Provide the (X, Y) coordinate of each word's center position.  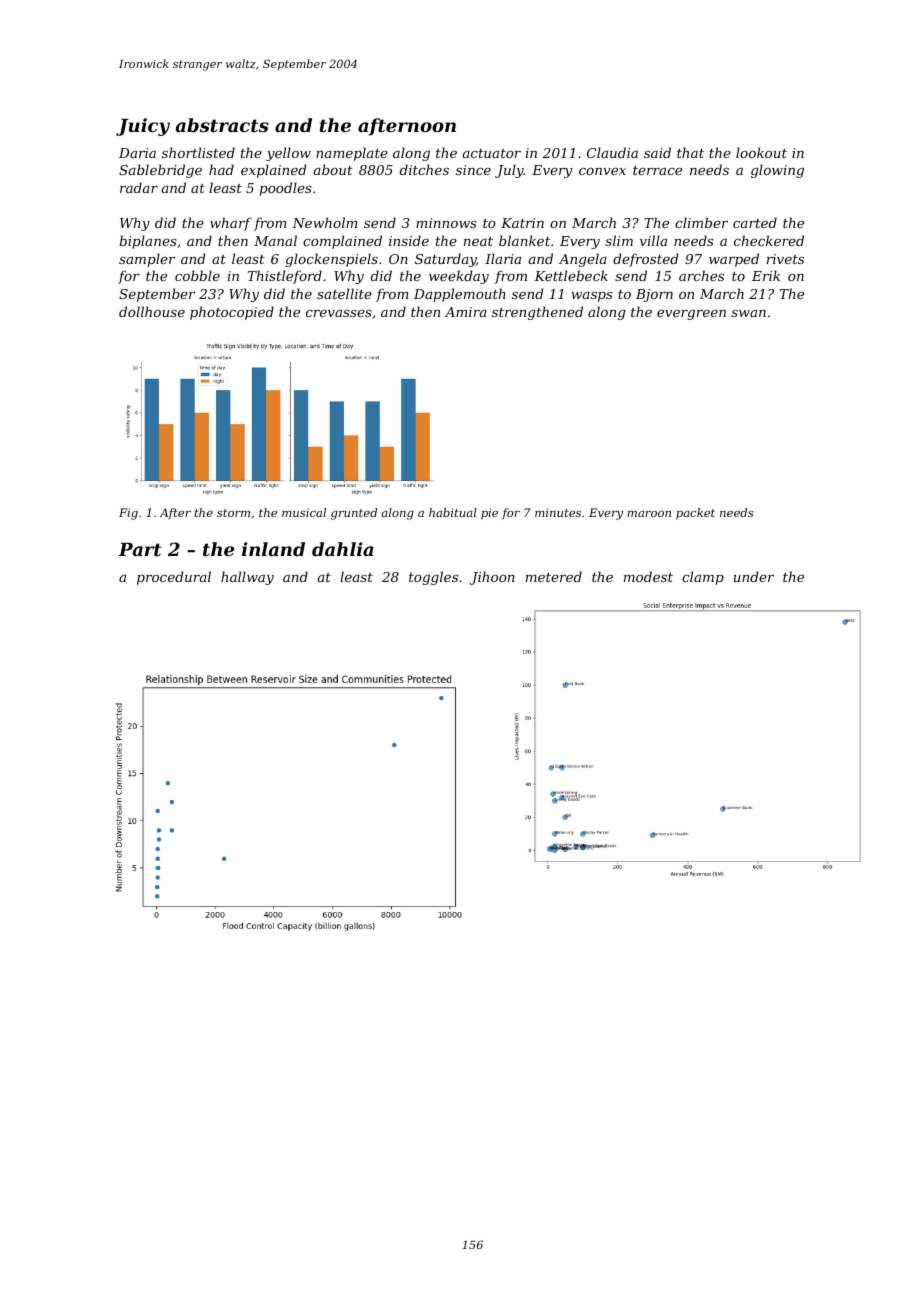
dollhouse (152, 311)
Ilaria (503, 258)
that (690, 152)
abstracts (222, 125)
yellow (288, 154)
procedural (174, 578)
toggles (433, 578)
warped (734, 260)
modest (648, 576)
